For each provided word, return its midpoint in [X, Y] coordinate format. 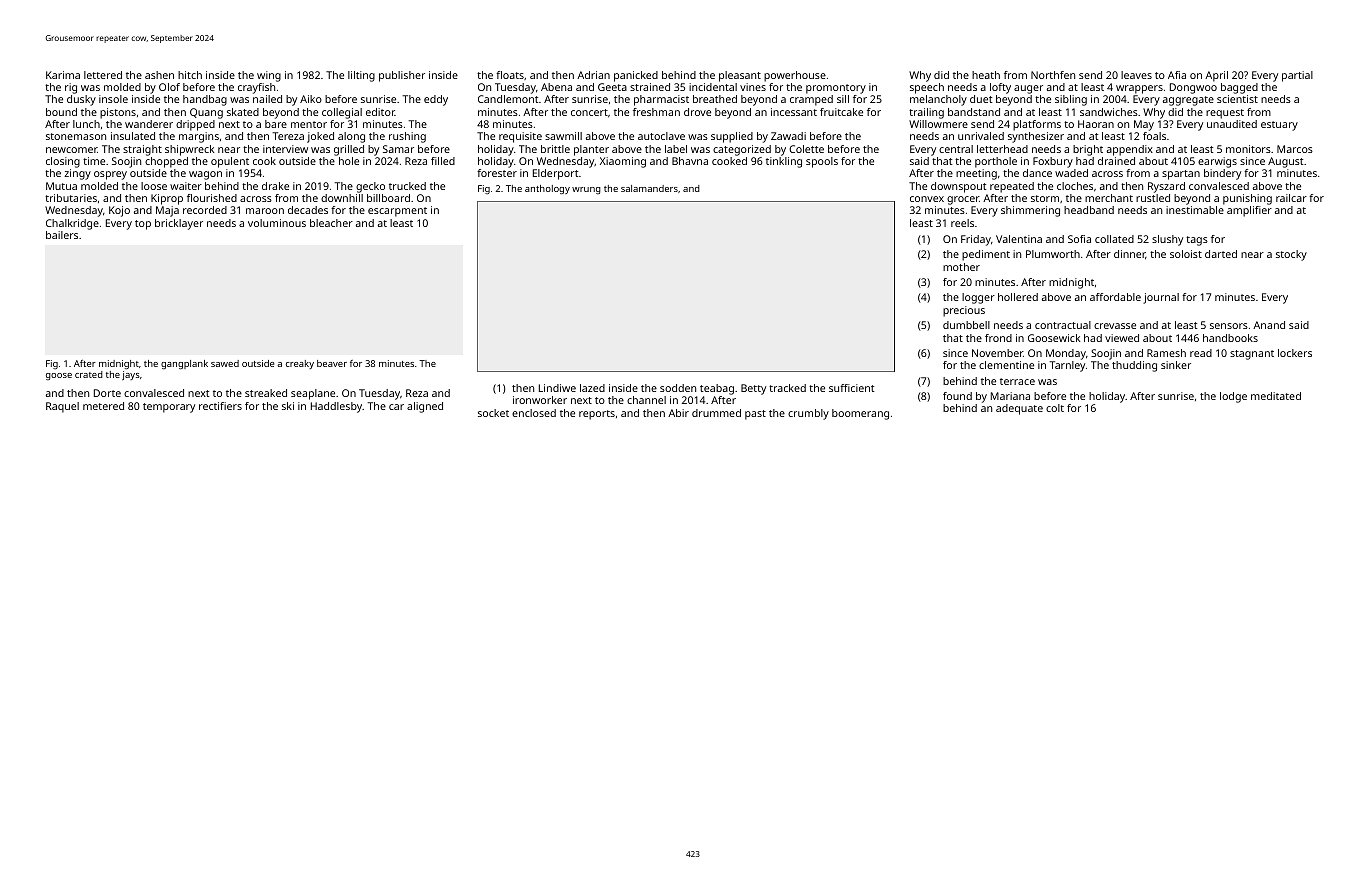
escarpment [397, 212]
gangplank [184, 364]
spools [822, 162]
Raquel [62, 407]
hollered [1018, 297]
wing [269, 76]
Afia [1177, 75]
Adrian [593, 75]
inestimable [1195, 210]
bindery [1222, 174]
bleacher [331, 223]
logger [978, 298]
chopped [166, 162]
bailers [62, 235]
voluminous [277, 223]
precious [964, 311]
